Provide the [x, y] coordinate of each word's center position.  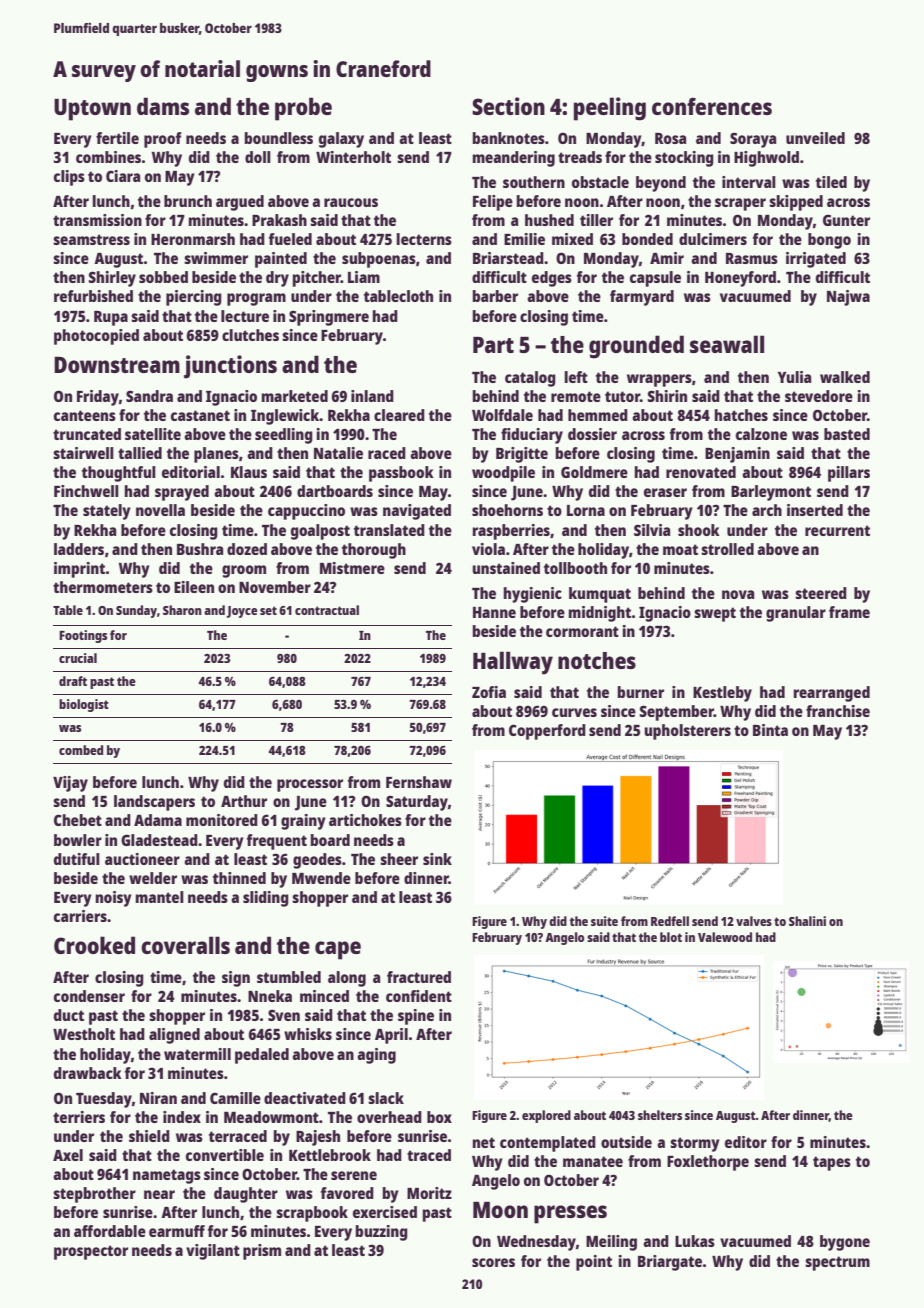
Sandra [149, 396]
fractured [419, 977]
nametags [167, 1176]
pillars [849, 474]
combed [81, 750]
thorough [374, 551]
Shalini [807, 921]
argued [240, 203]
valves [754, 921]
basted [847, 434]
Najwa [848, 298]
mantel [160, 897]
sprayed [182, 493]
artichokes [365, 820]
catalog [530, 379]
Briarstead [508, 258]
